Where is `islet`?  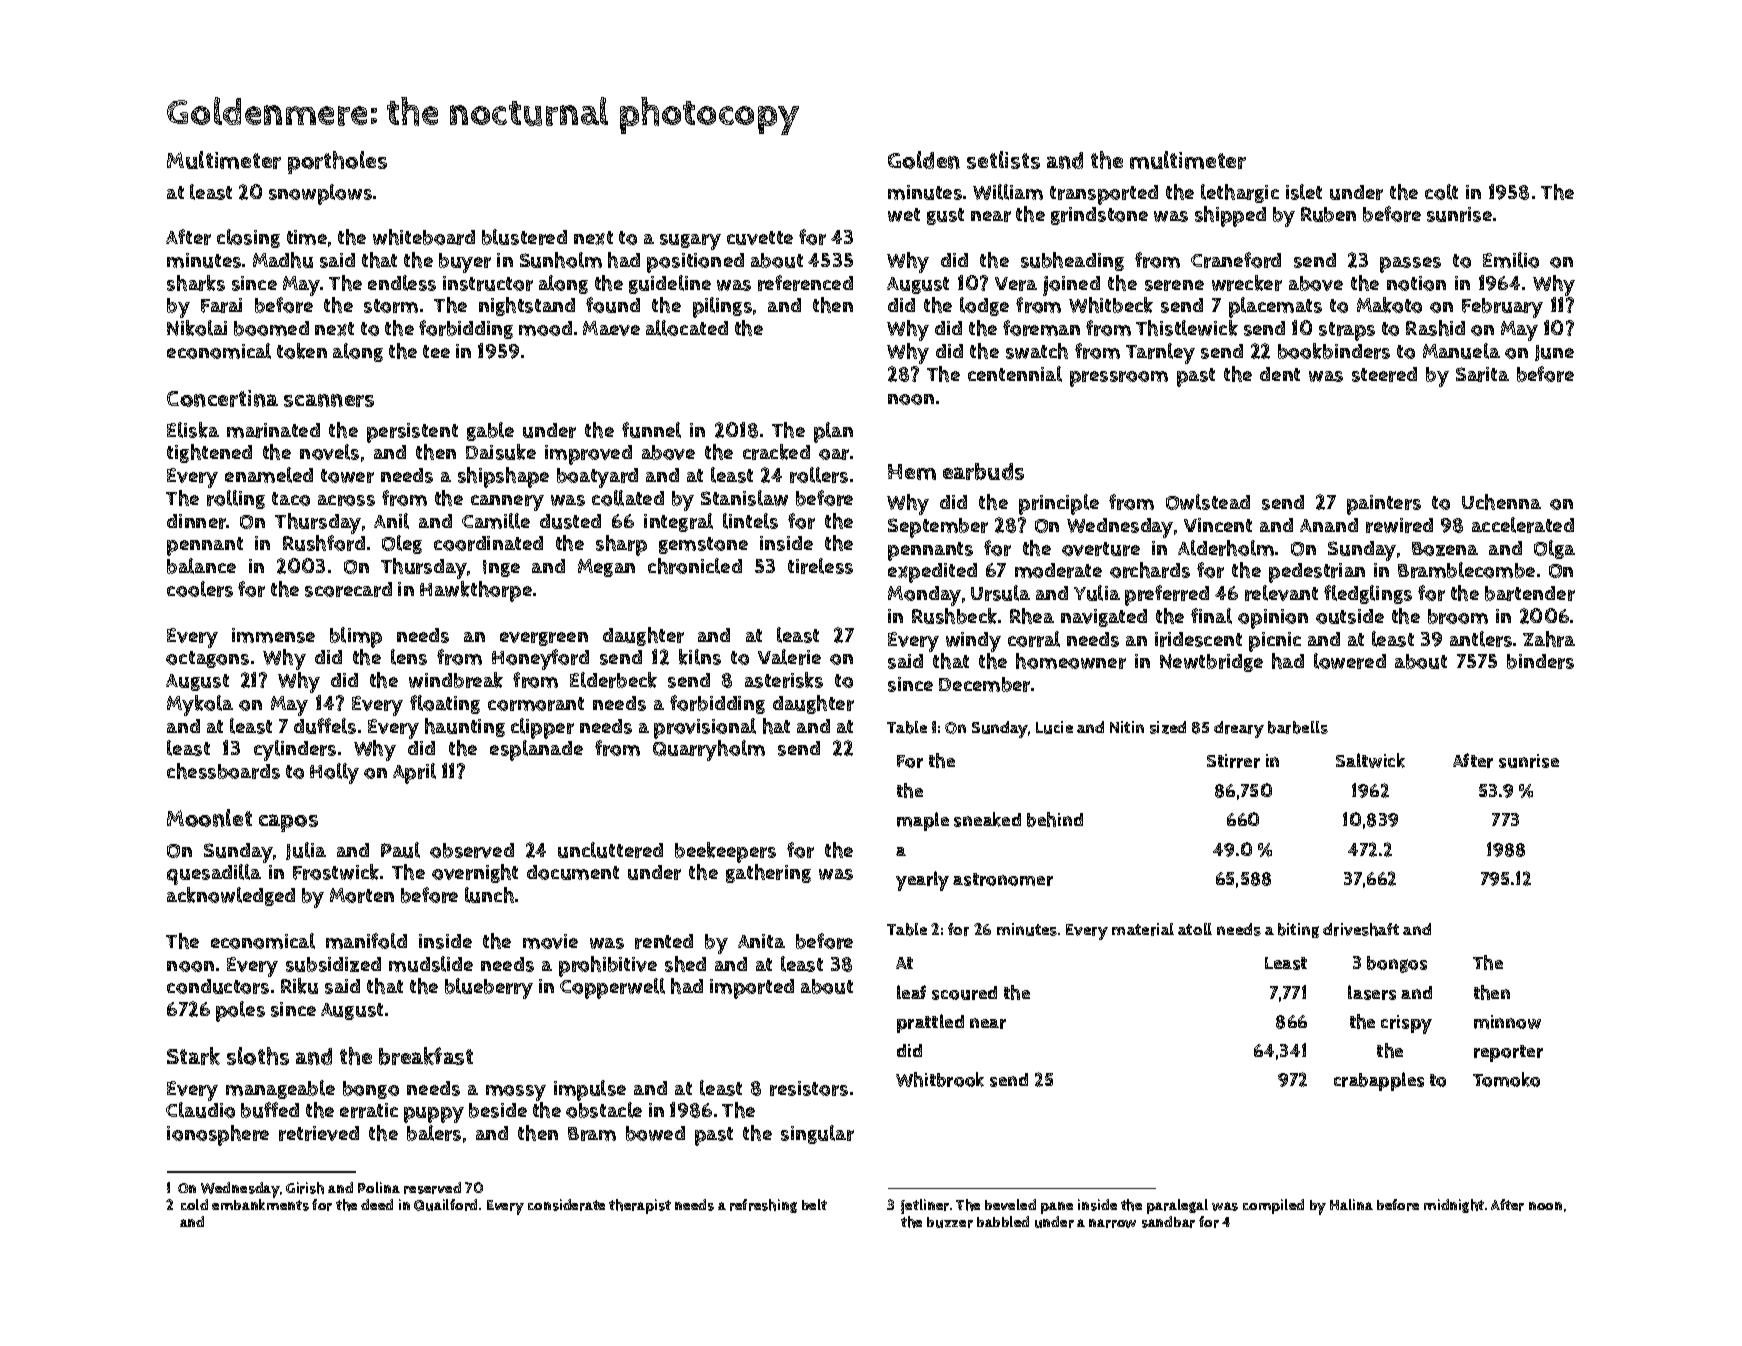
islet is located at coordinates (1304, 192).
